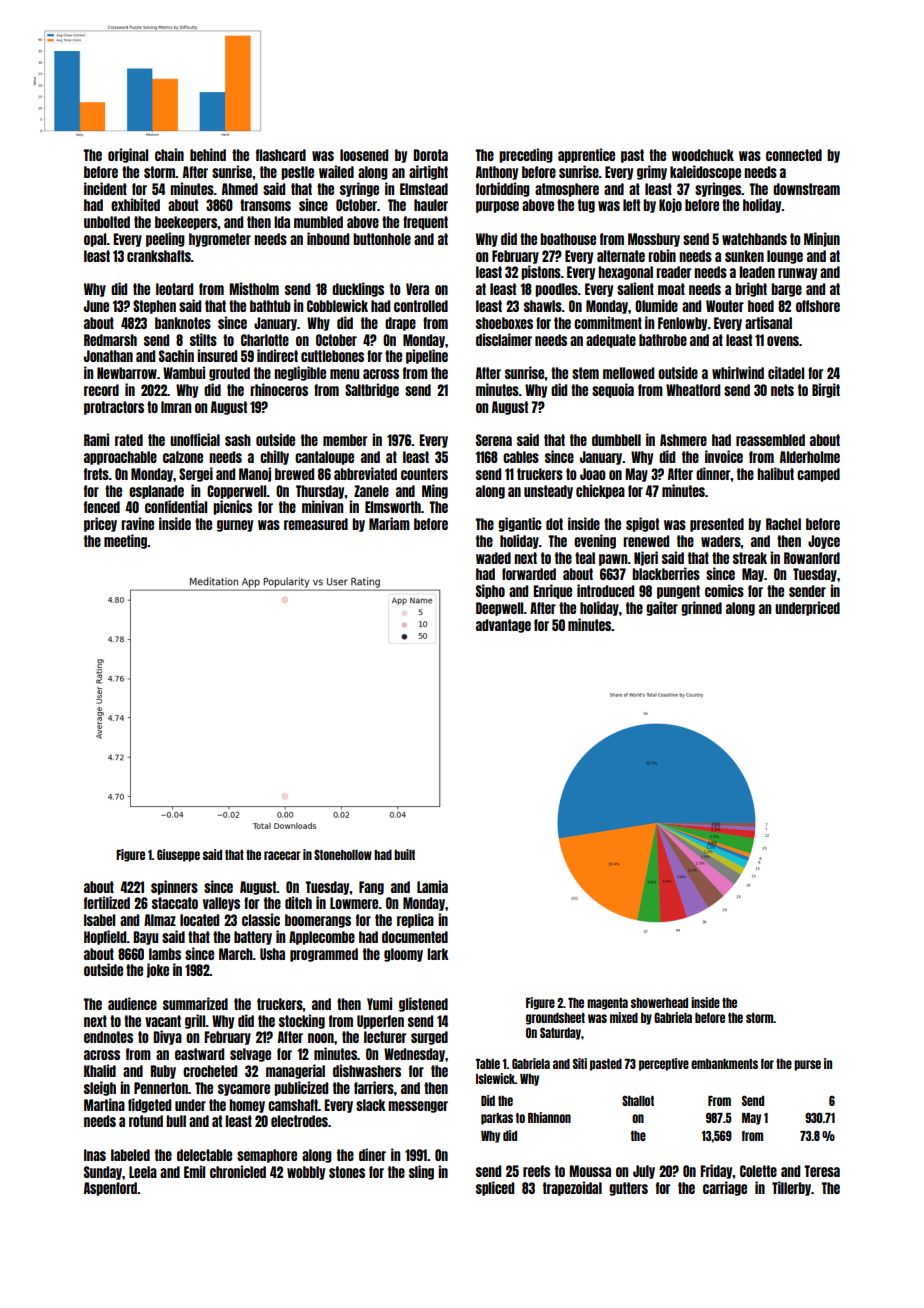 This image has width=924, height=1308. I want to click on magenta, so click(607, 1004).
